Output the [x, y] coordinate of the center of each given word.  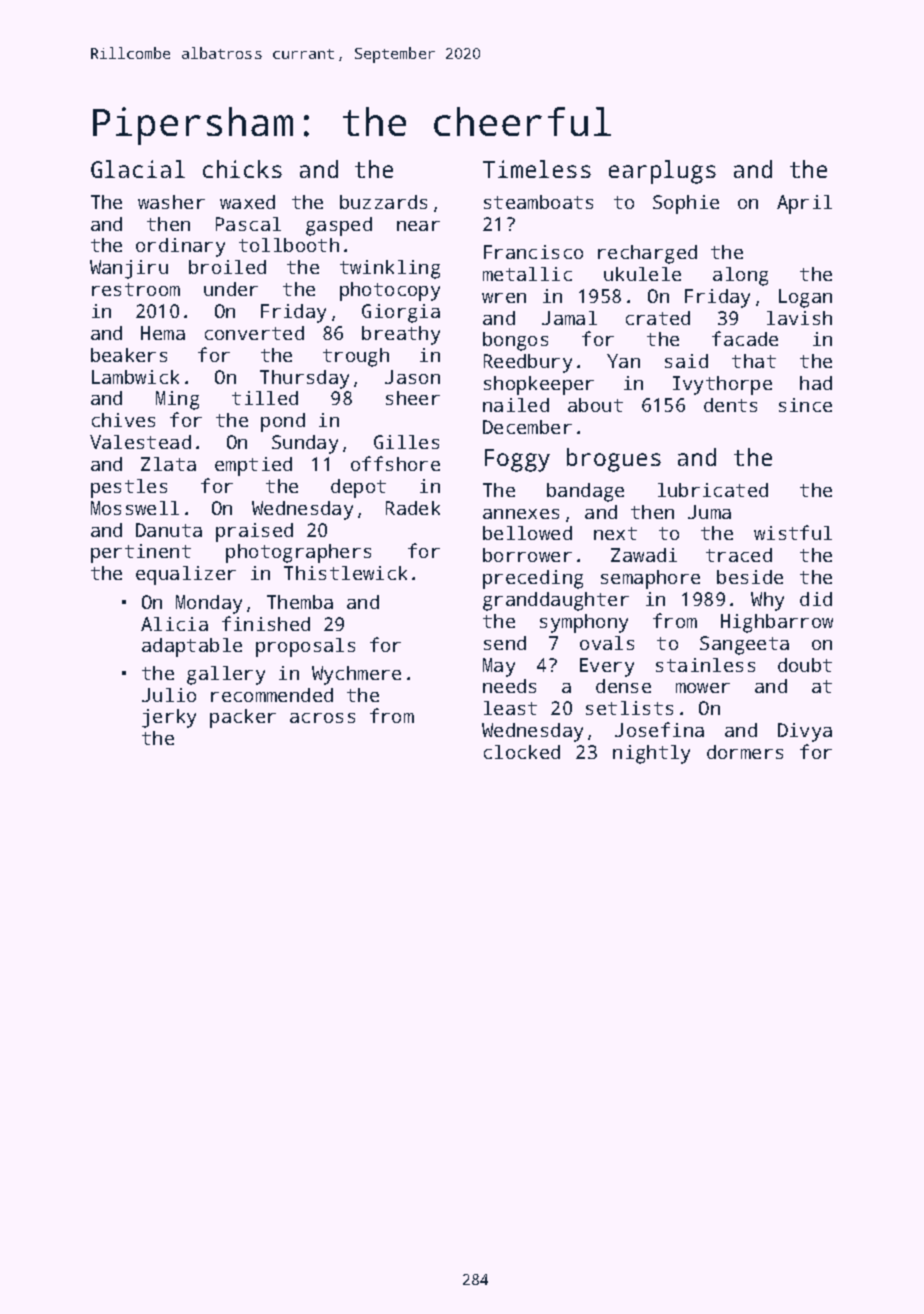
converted [254, 333]
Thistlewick [345, 573]
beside [750, 577]
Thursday [304, 379]
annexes [521, 514]
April [804, 204]
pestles [129, 488]
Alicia [174, 624]
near [418, 226]
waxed [247, 202]
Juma [709, 512]
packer [243, 718]
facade [745, 338]
